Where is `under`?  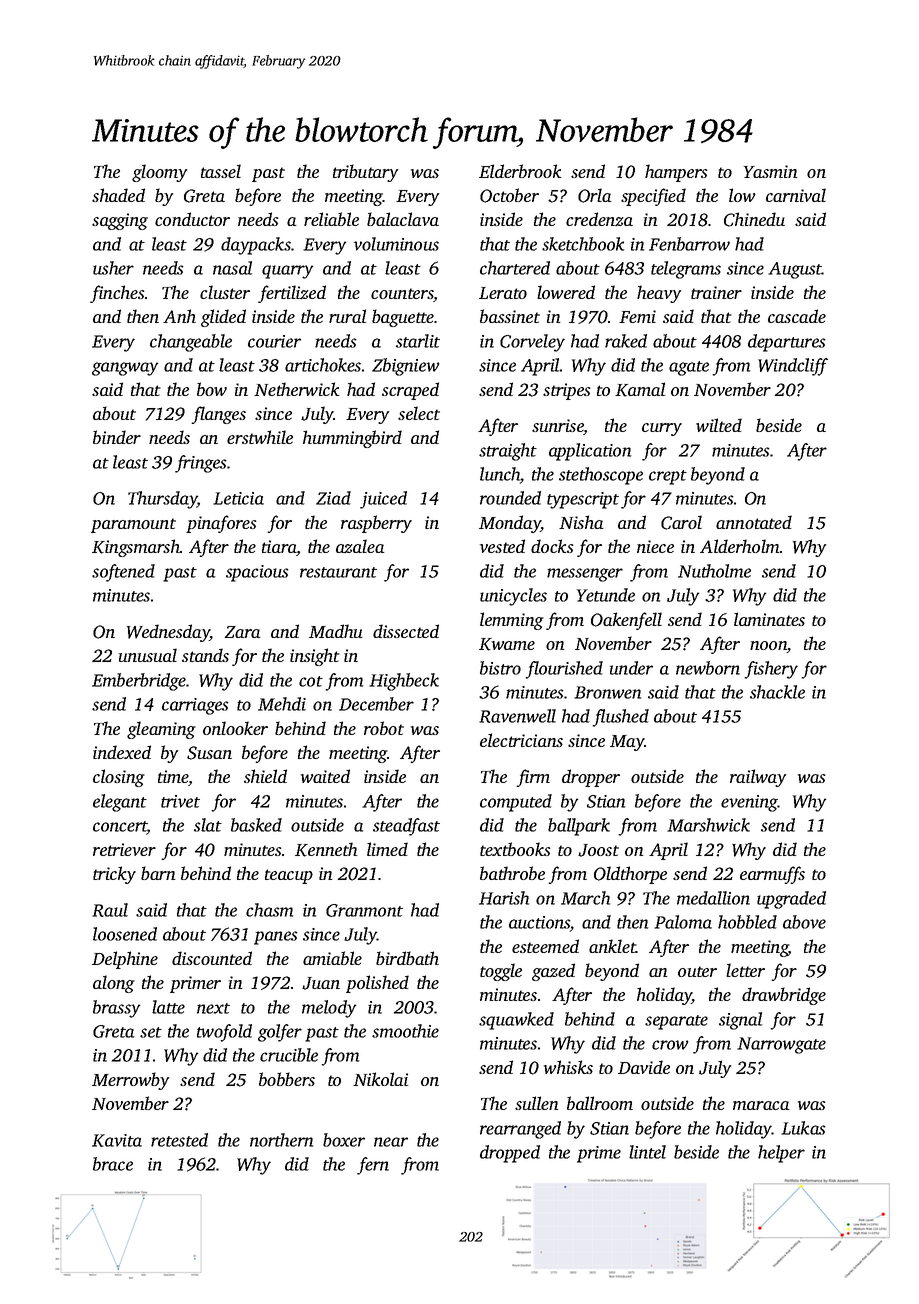 under is located at coordinates (631, 668).
